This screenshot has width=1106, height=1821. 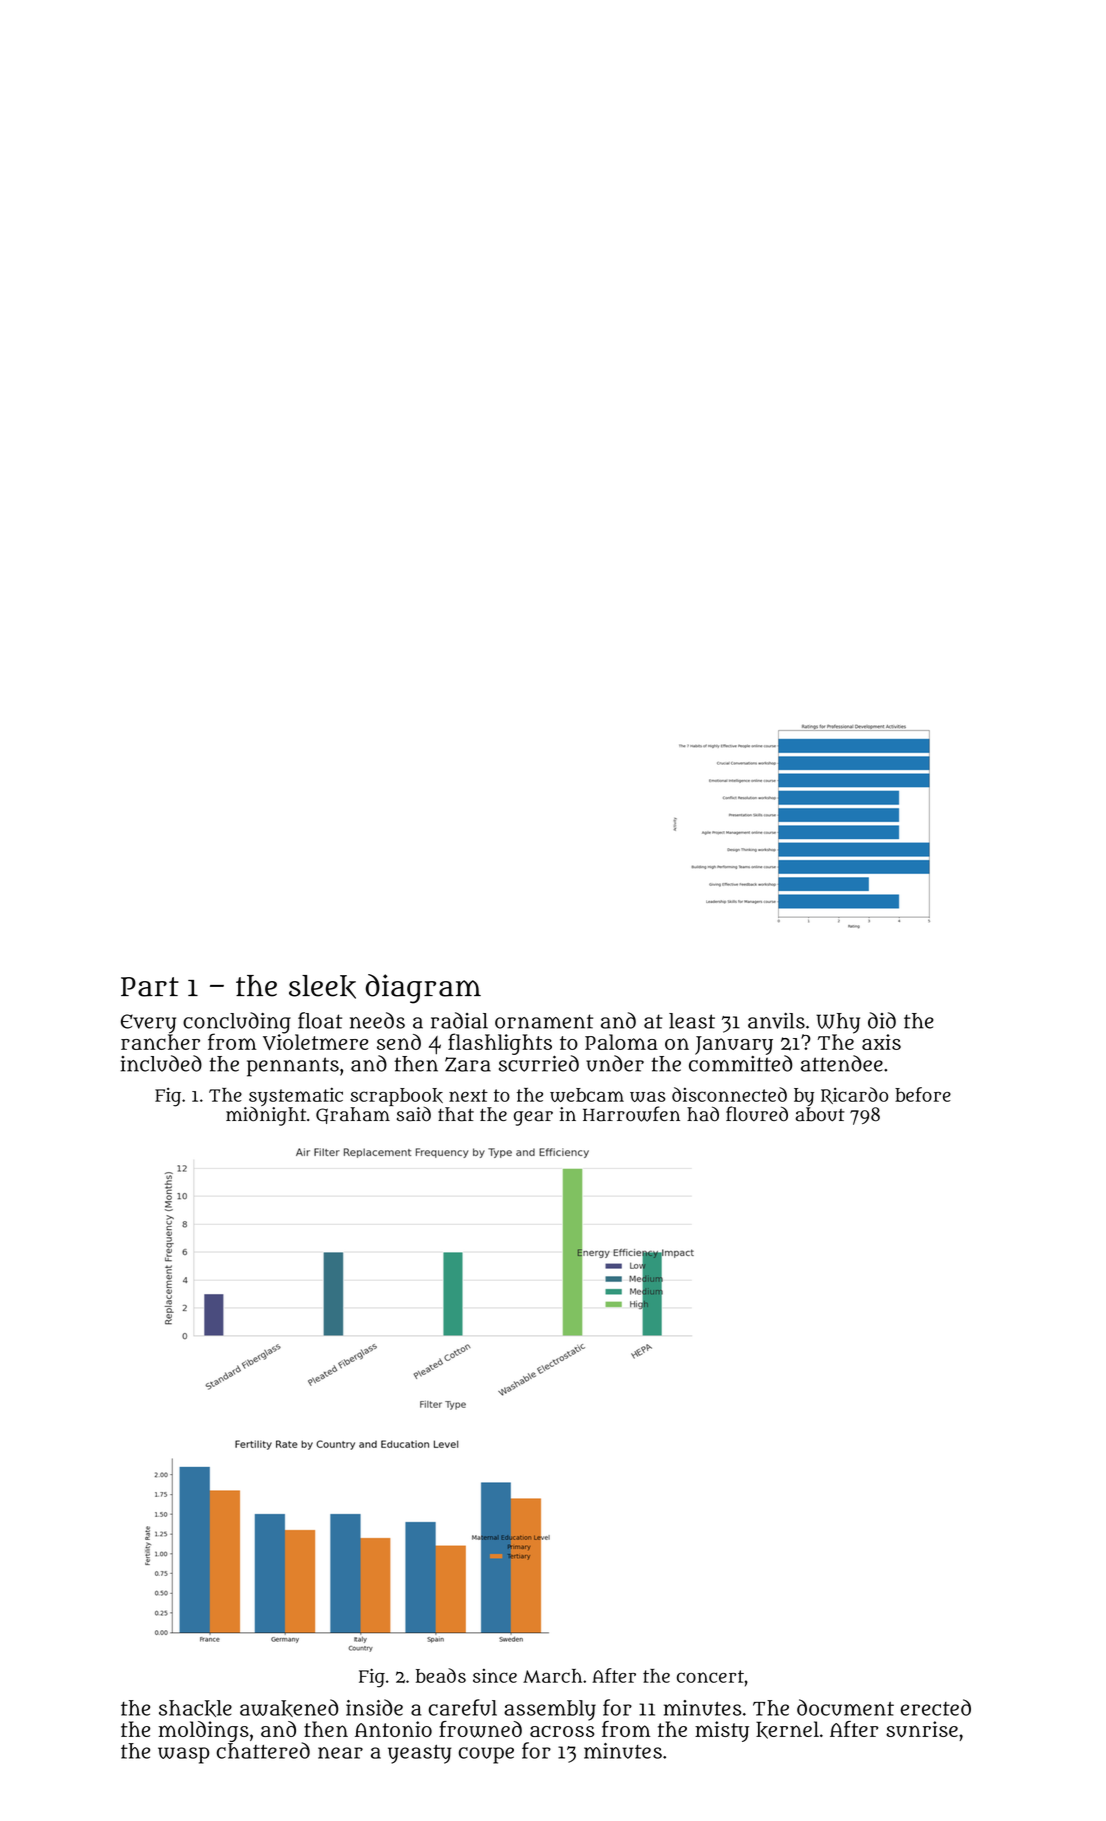 I want to click on midnight, so click(x=266, y=1116).
